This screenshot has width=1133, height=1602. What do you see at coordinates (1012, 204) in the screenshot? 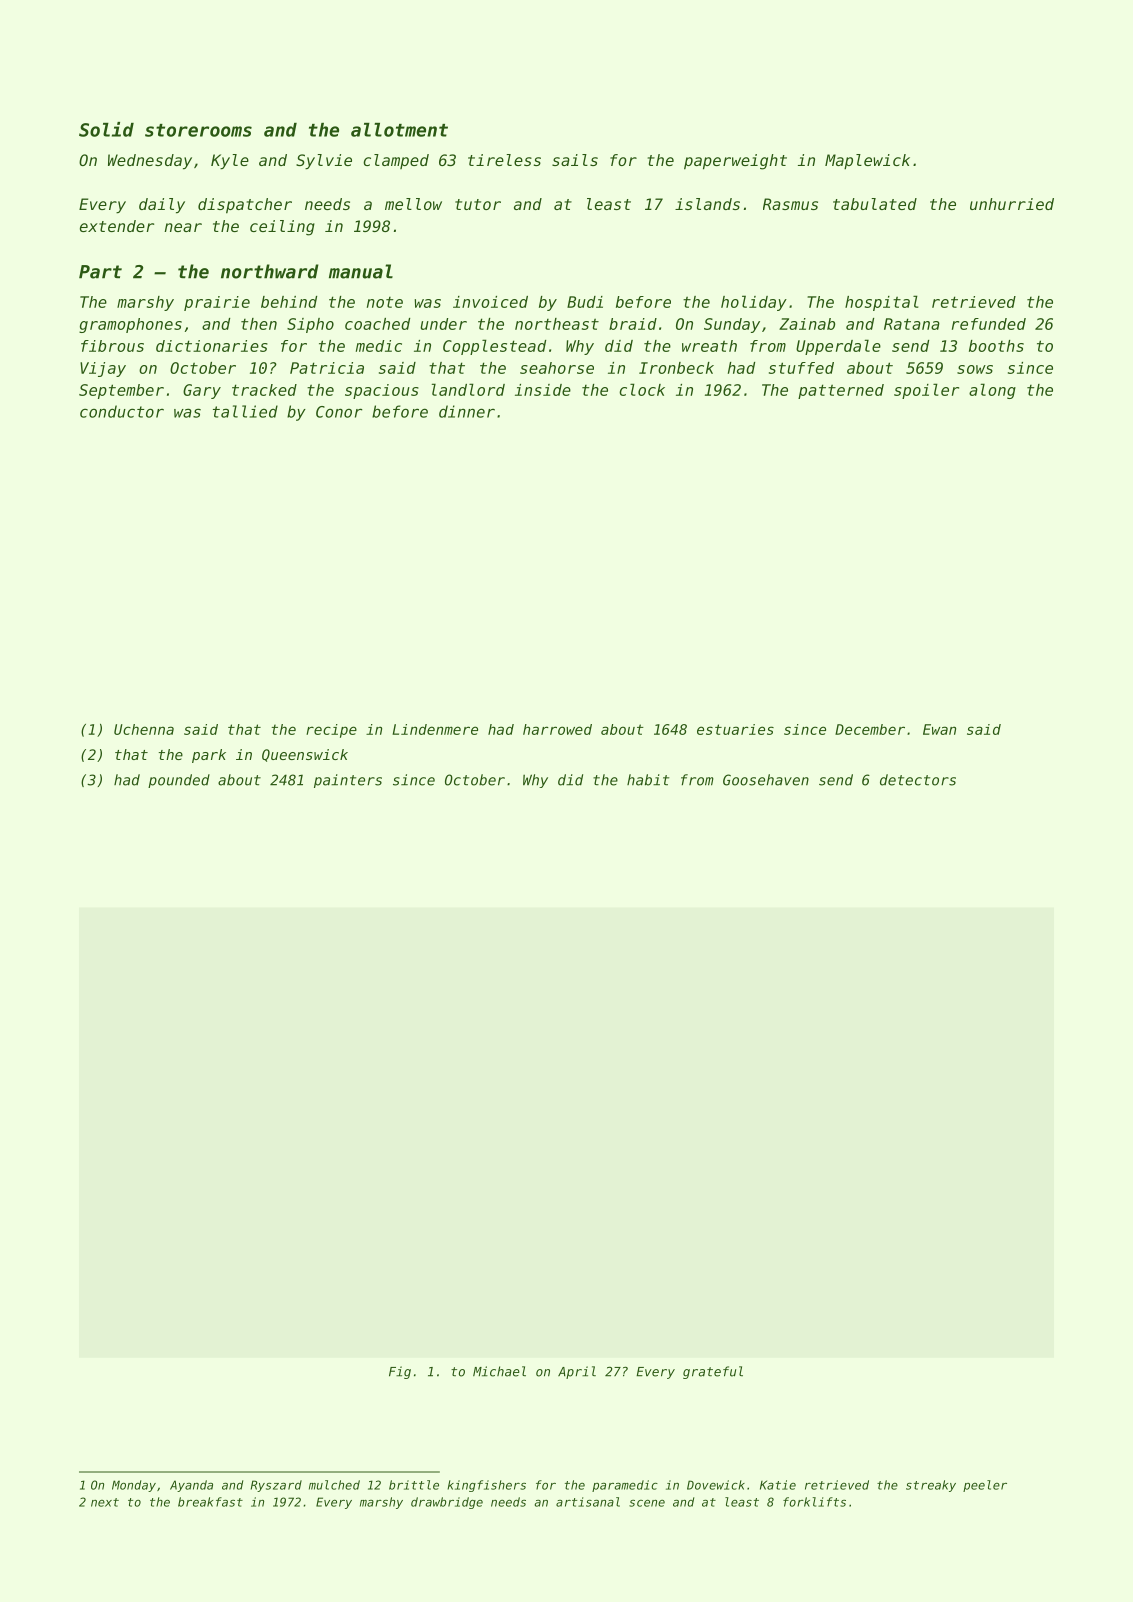
I see `unhurried` at bounding box center [1012, 204].
